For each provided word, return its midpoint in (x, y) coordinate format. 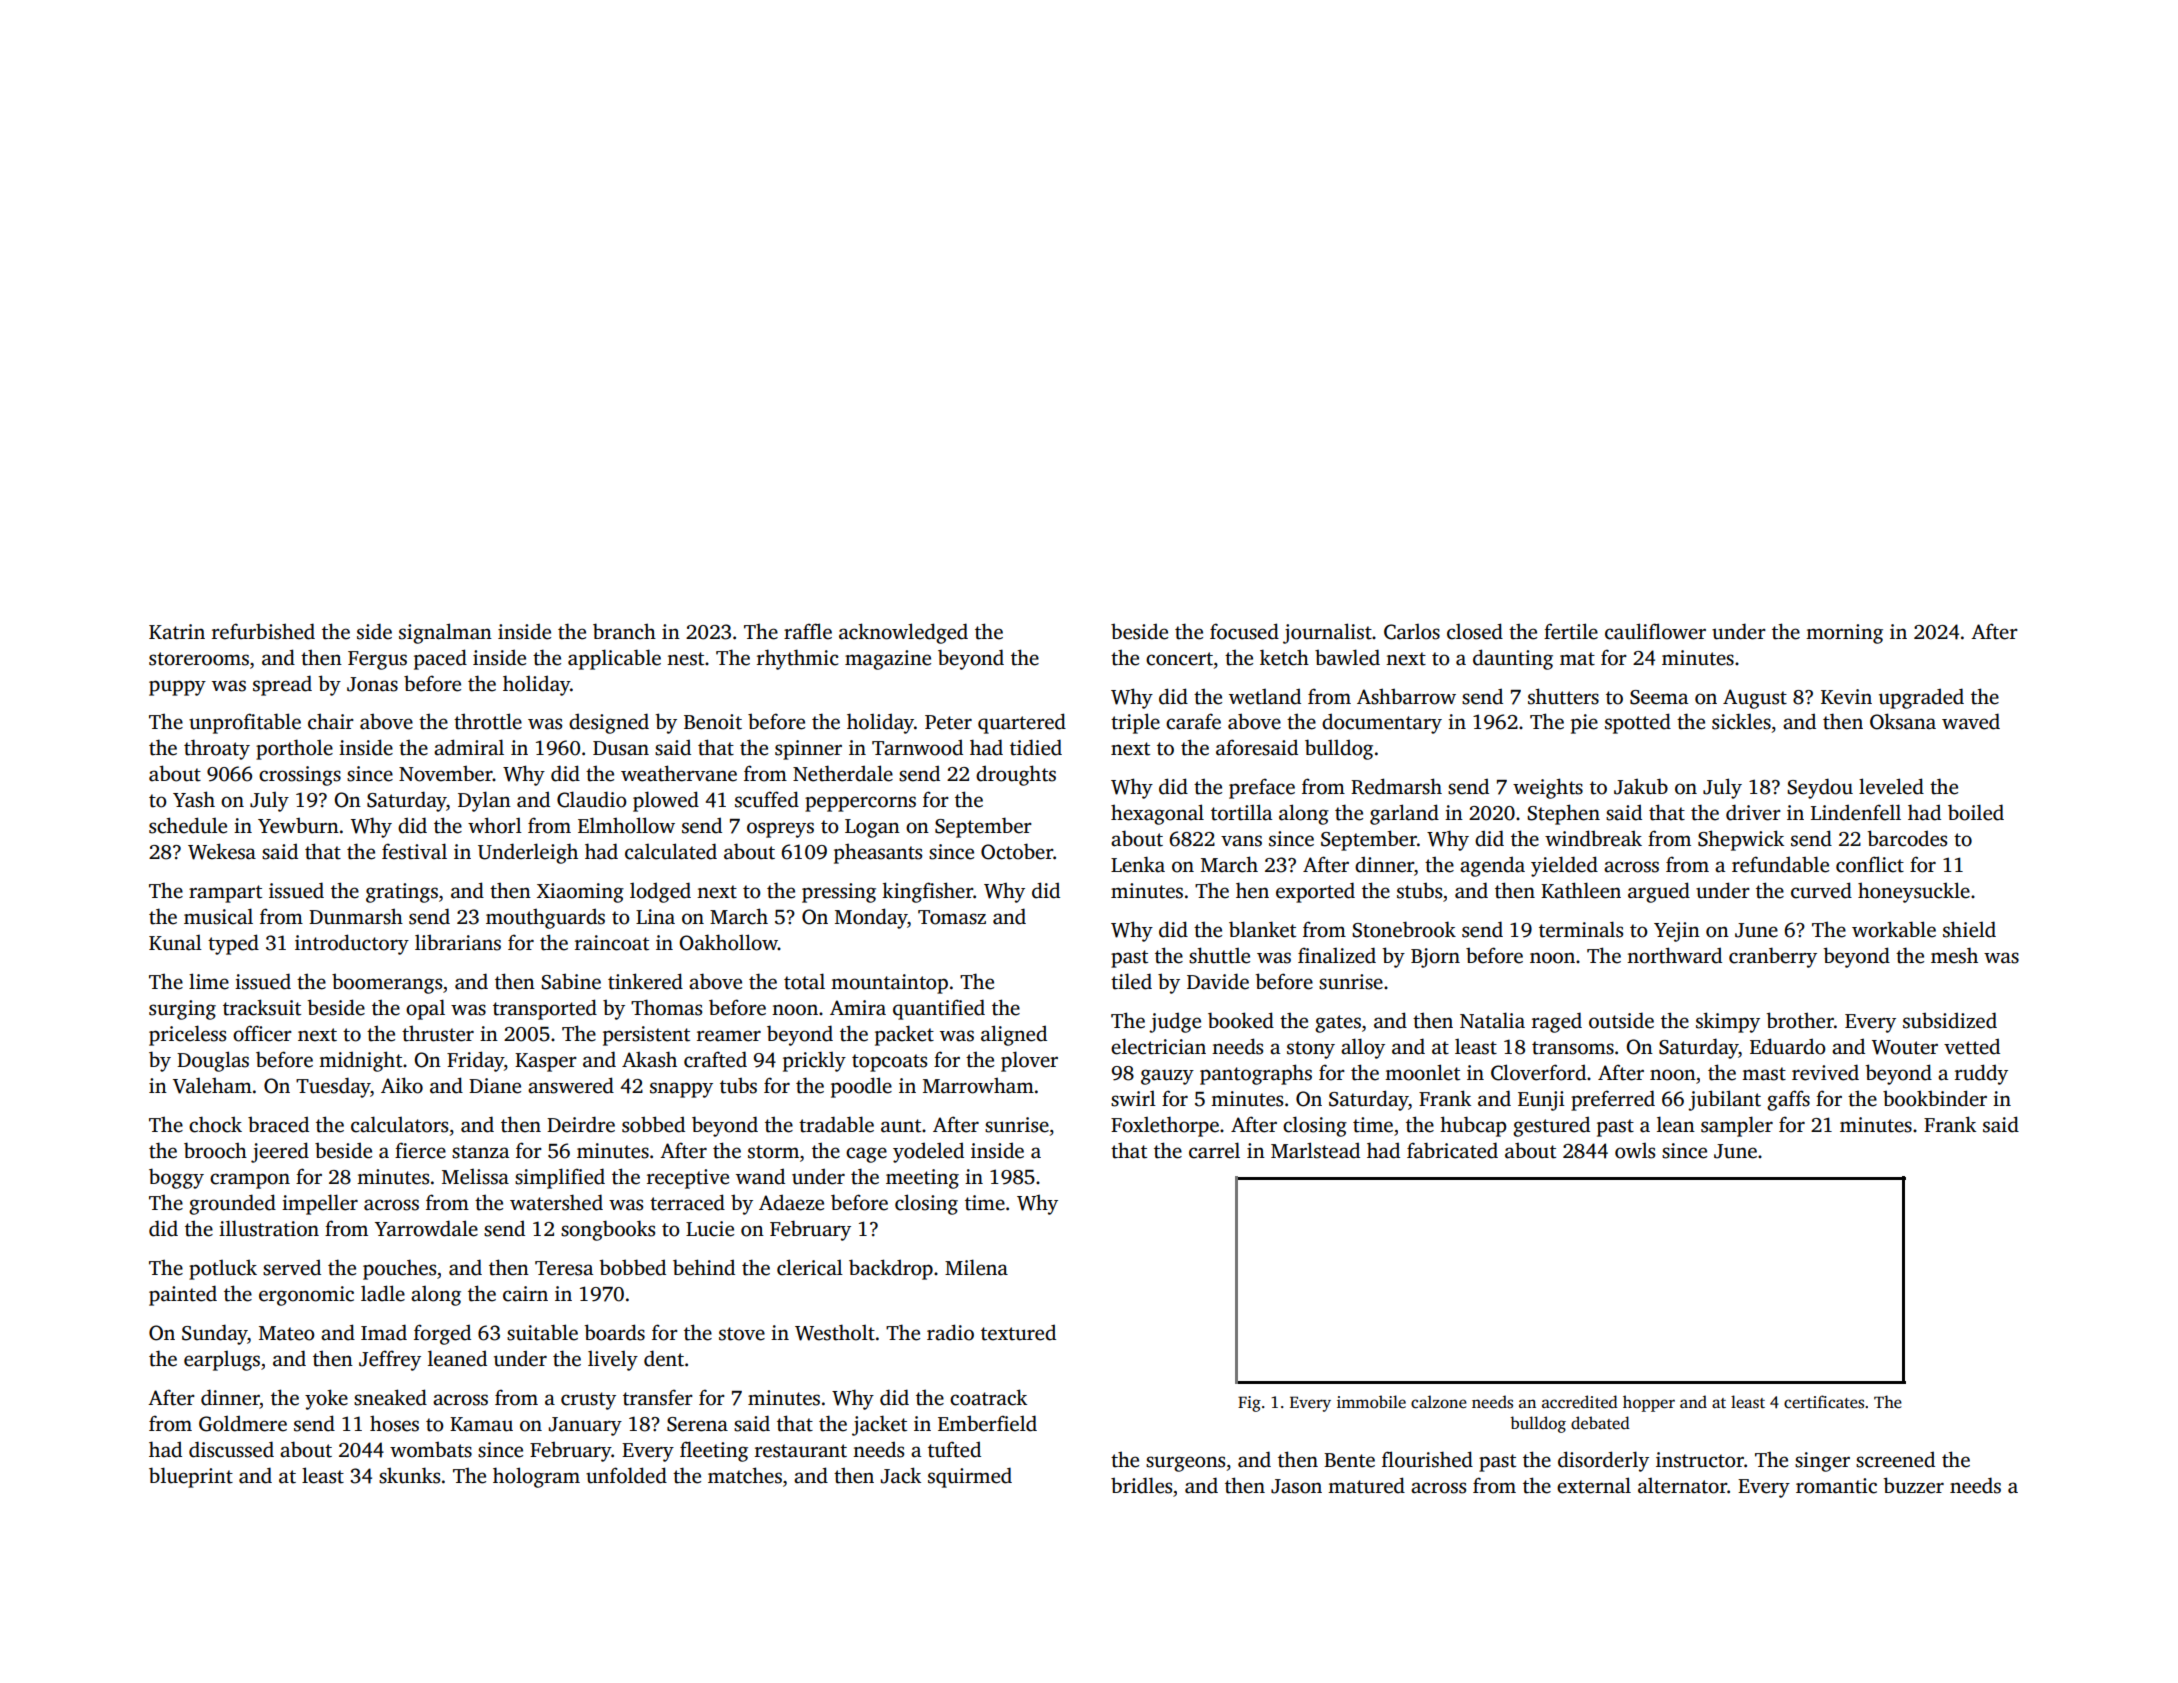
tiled (1131, 981)
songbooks (608, 1230)
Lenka (1138, 864)
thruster (438, 1033)
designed (609, 723)
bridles (1141, 1485)
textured (1018, 1332)
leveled (1891, 786)
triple (1135, 723)
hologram (536, 1477)
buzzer (1913, 1485)
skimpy (1728, 1022)
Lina (655, 917)
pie (1584, 724)
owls (1635, 1151)
